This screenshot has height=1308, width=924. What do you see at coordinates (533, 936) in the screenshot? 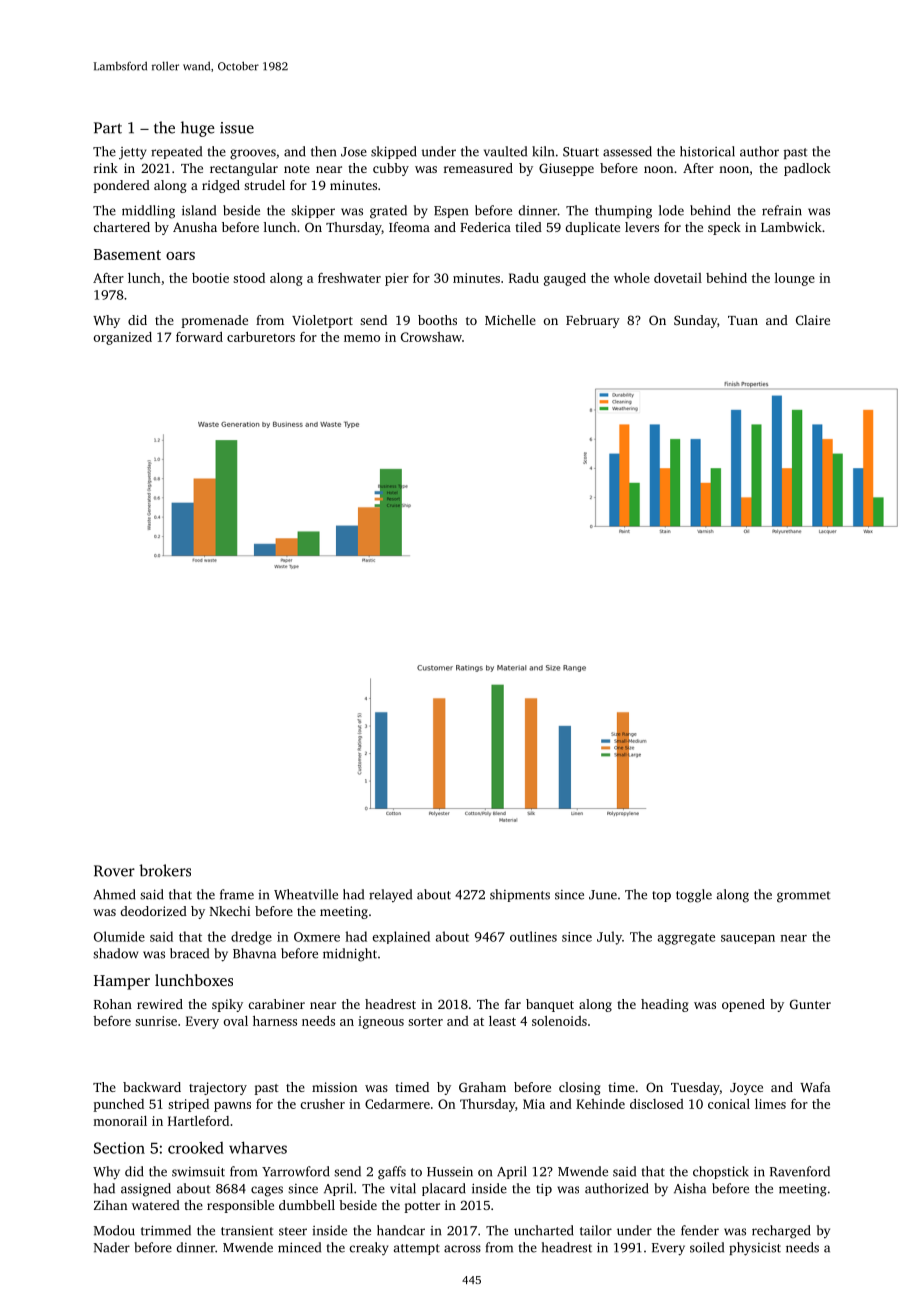
I see `outlines` at bounding box center [533, 936].
